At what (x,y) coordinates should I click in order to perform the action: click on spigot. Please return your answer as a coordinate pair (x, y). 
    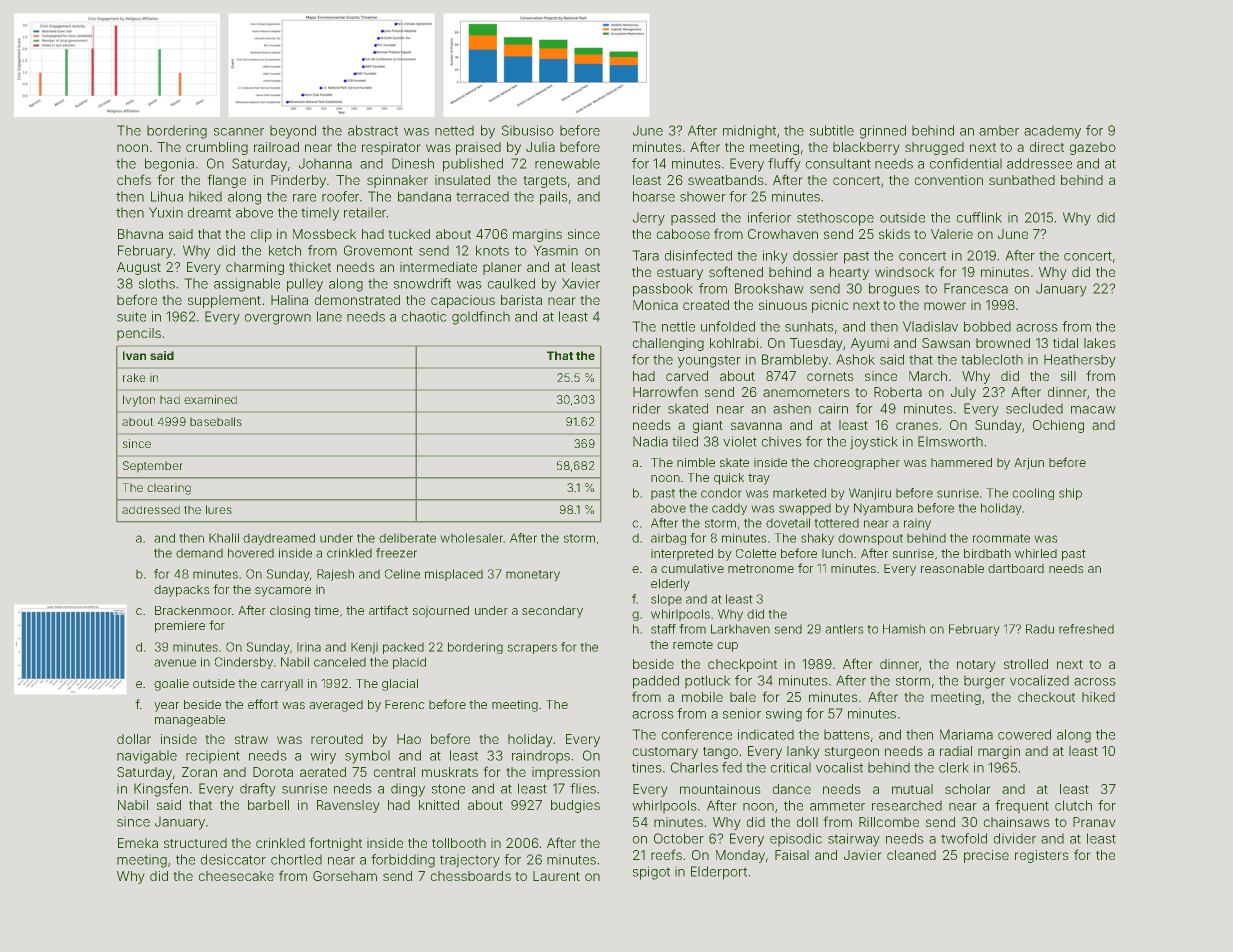
    Looking at the image, I should click on (651, 873).
